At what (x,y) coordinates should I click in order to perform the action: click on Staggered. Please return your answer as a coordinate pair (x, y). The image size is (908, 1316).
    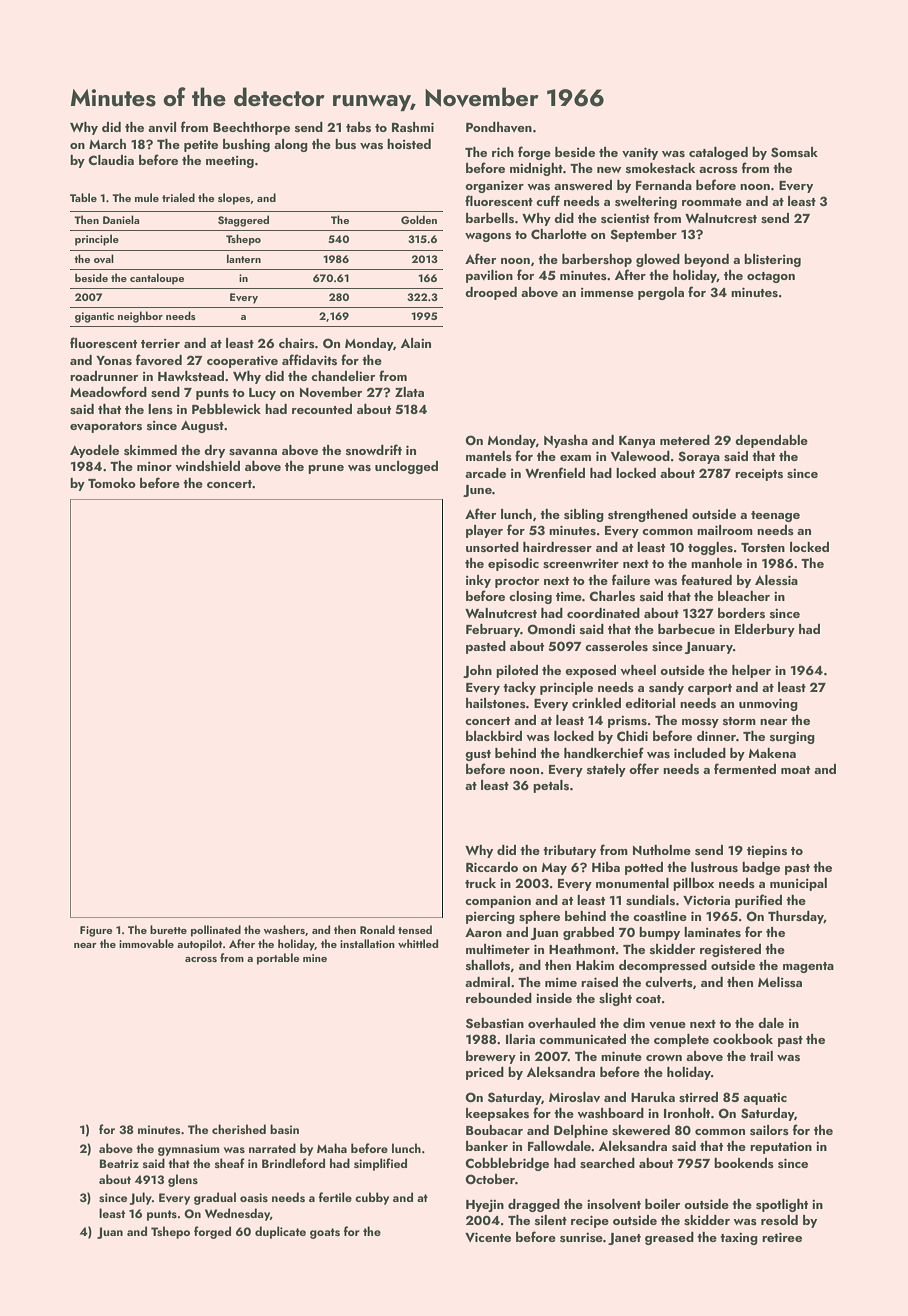
    Looking at the image, I should click on (243, 221).
